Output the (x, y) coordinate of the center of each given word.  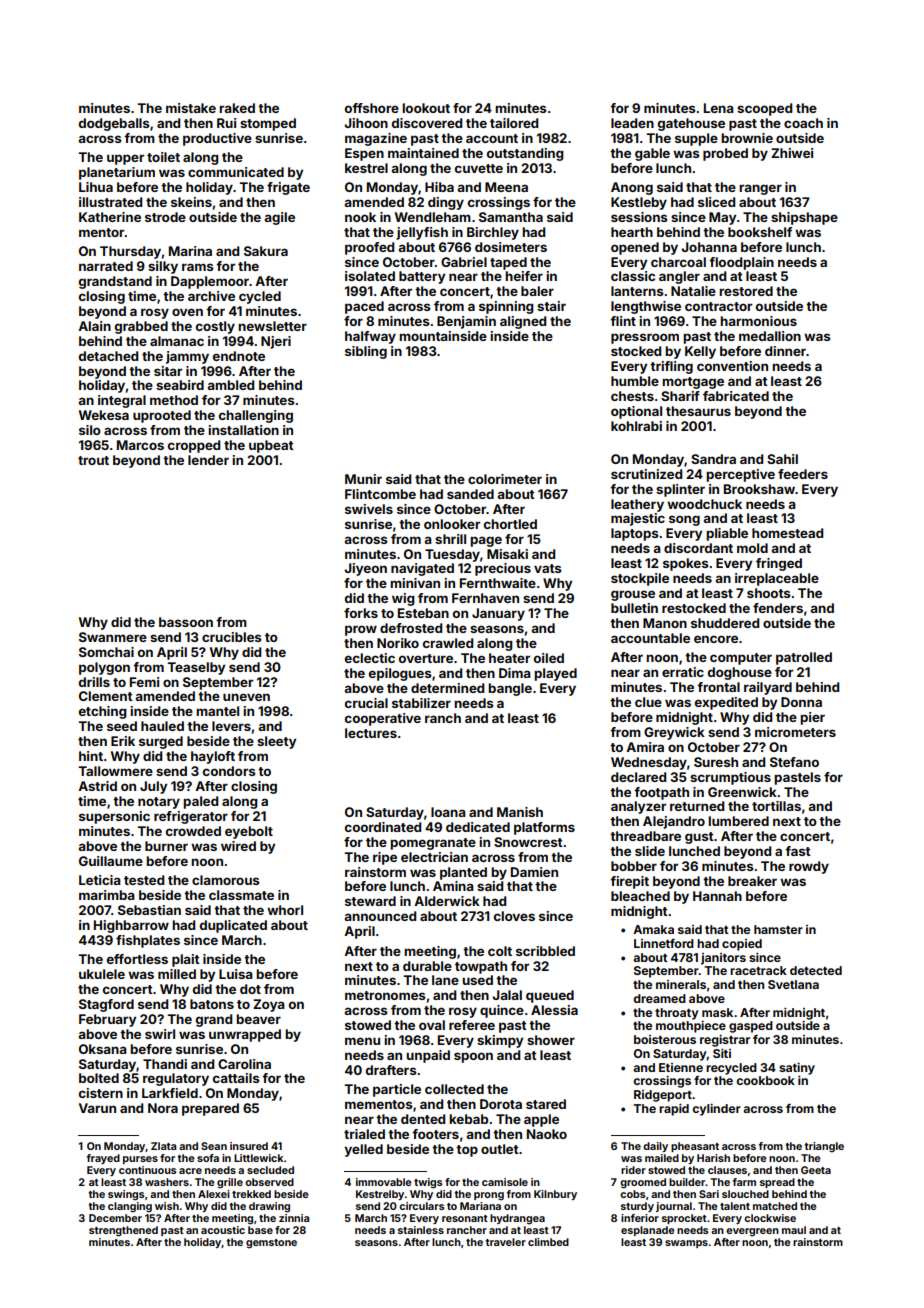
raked (237, 108)
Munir (363, 479)
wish (167, 1206)
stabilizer (421, 703)
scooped (764, 109)
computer (741, 659)
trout (93, 460)
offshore (372, 108)
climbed (548, 1242)
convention (732, 366)
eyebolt (249, 832)
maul (794, 1230)
